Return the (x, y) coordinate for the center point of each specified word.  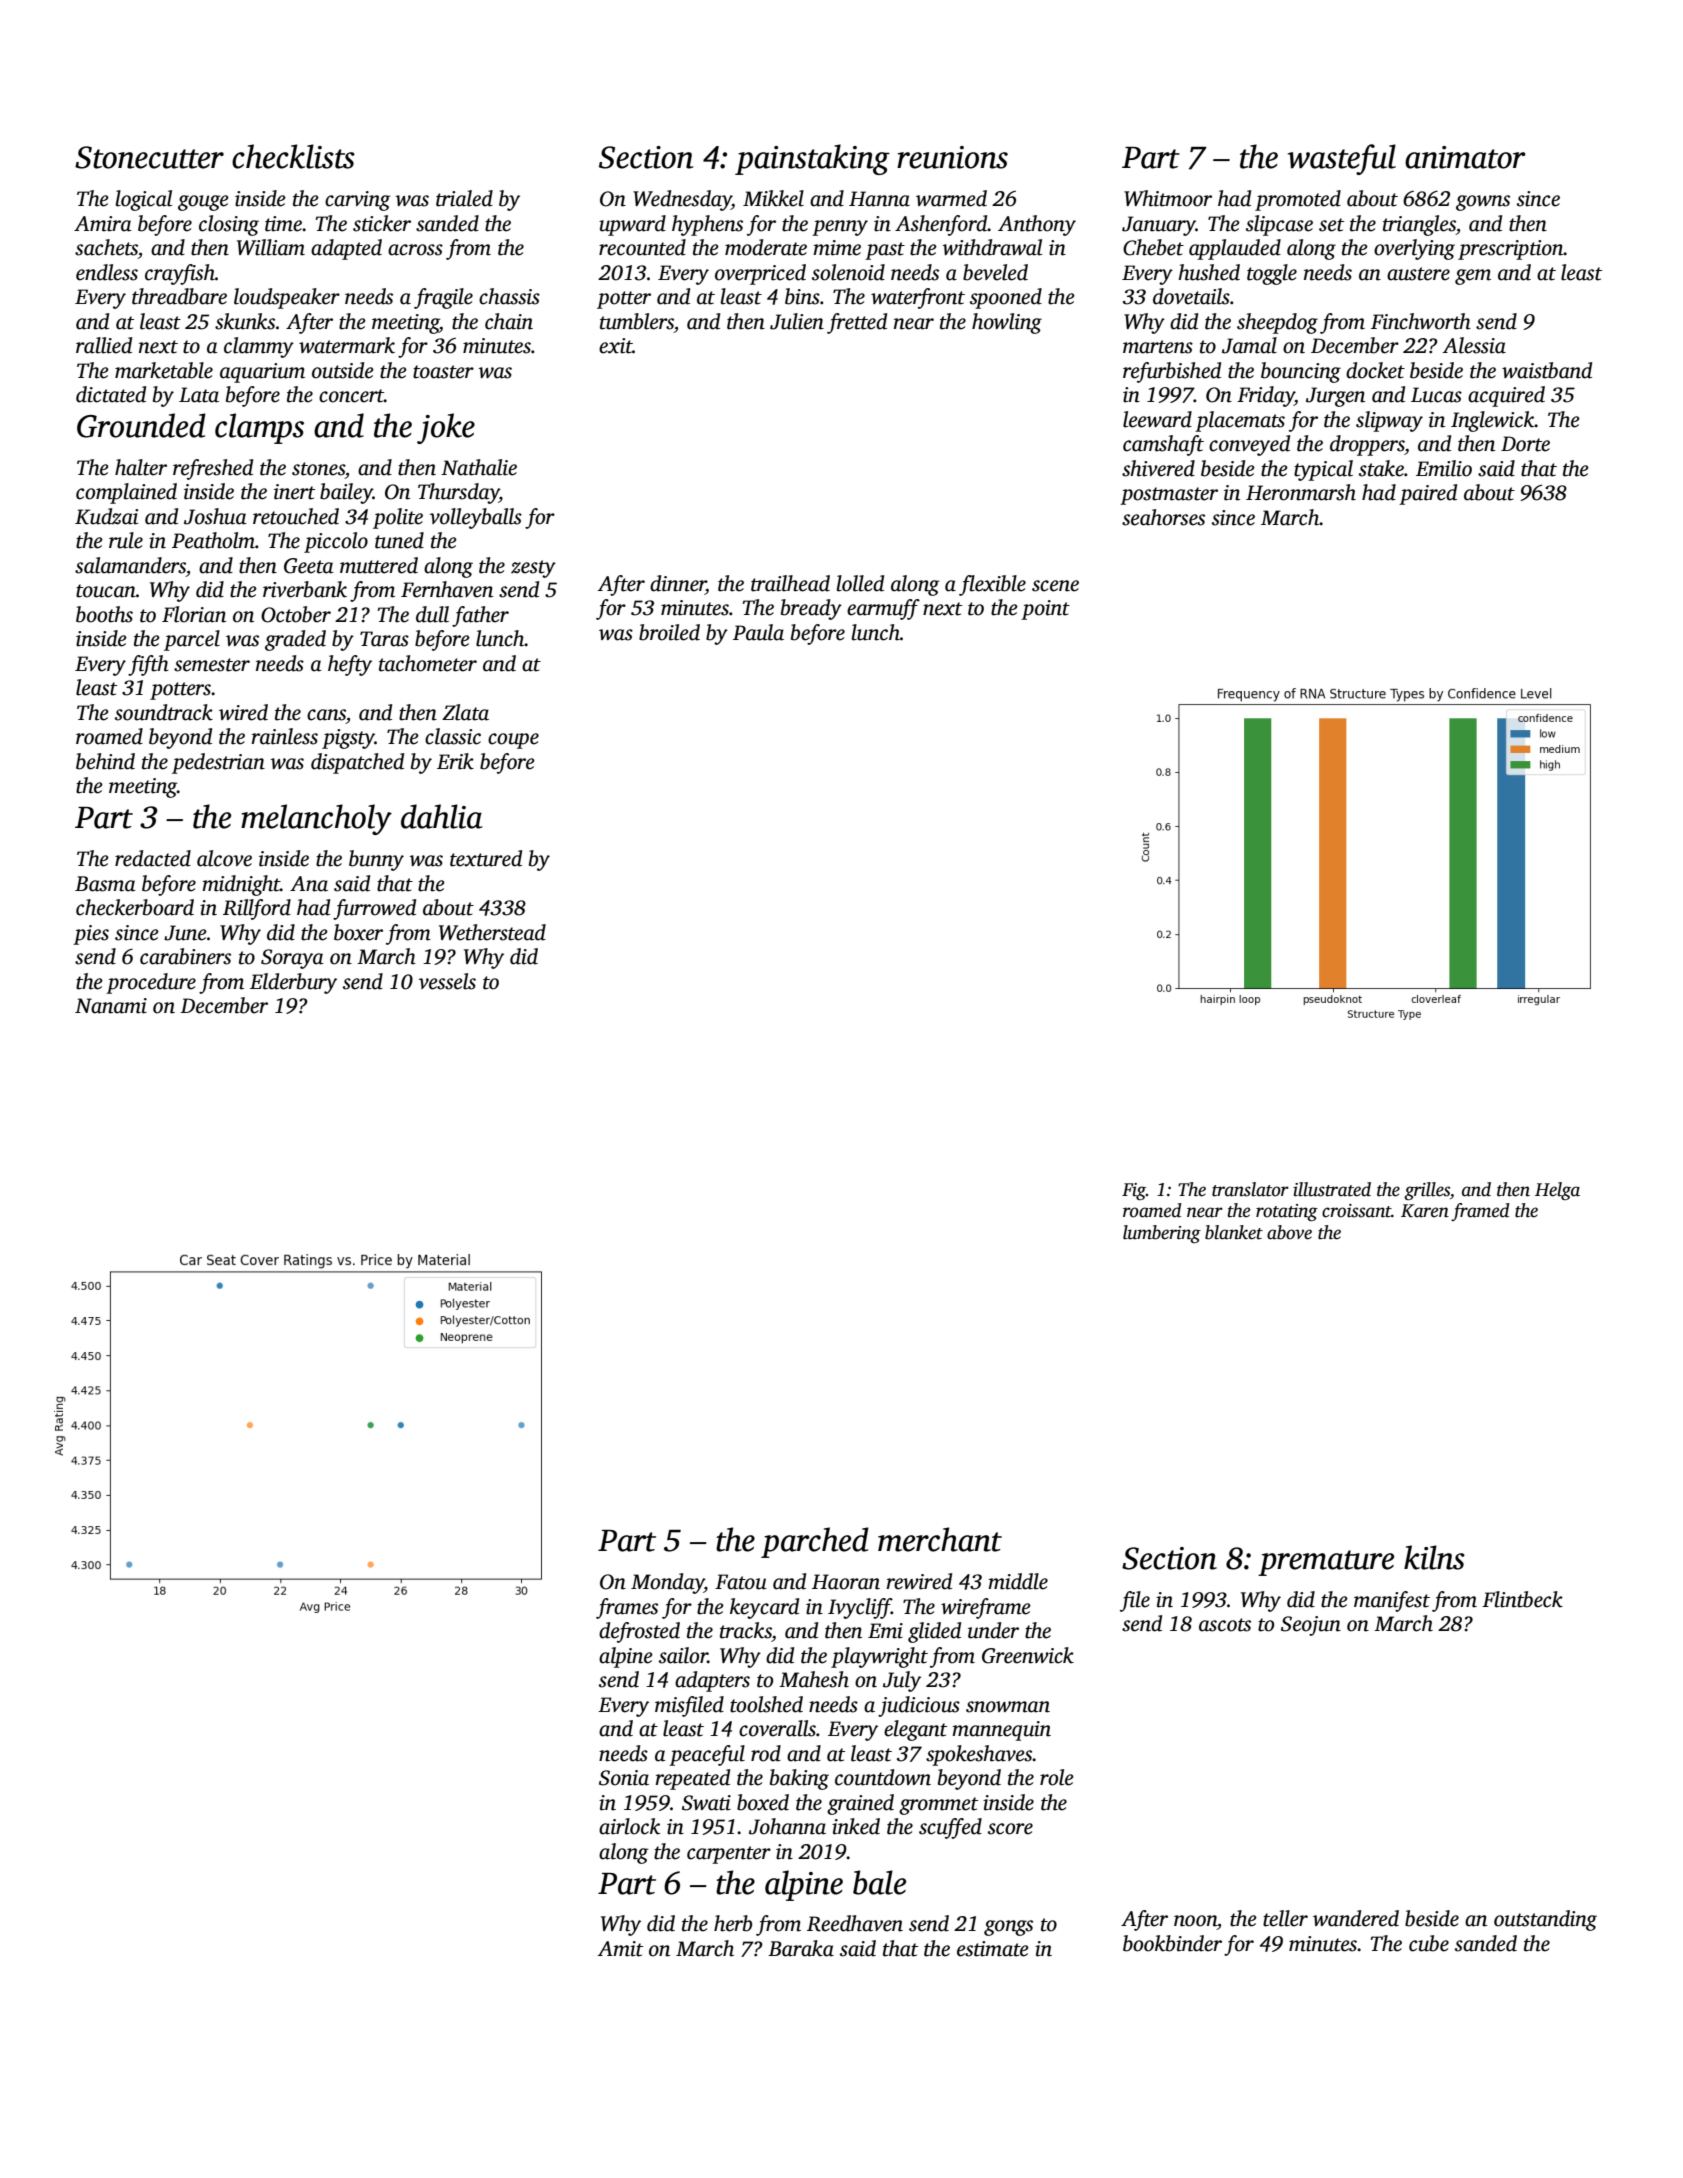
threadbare (179, 296)
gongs (1008, 1928)
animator (1465, 157)
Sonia (624, 1778)
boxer (358, 932)
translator (1250, 1189)
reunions (952, 157)
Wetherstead (492, 932)
